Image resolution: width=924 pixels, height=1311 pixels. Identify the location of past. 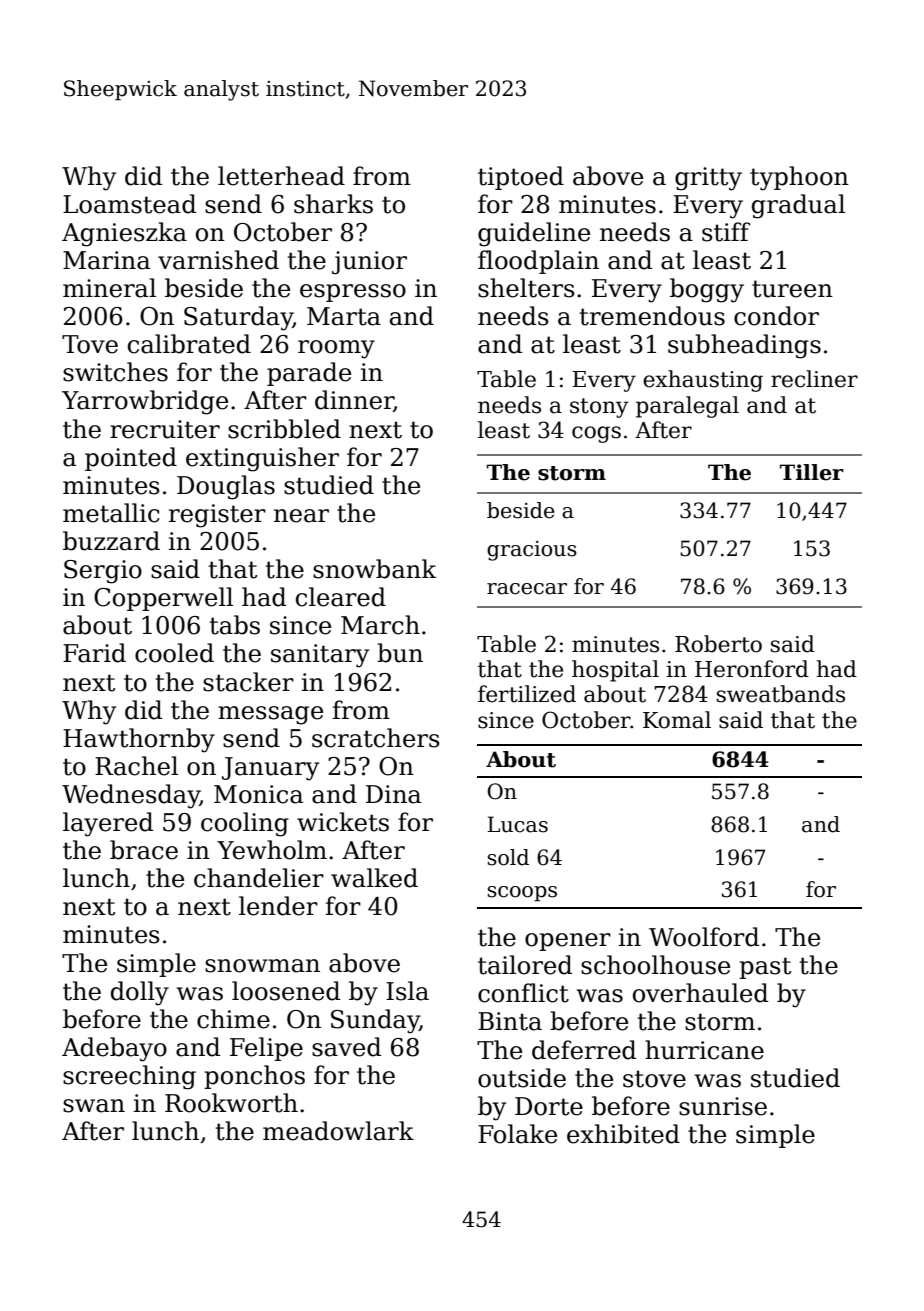
(765, 968).
